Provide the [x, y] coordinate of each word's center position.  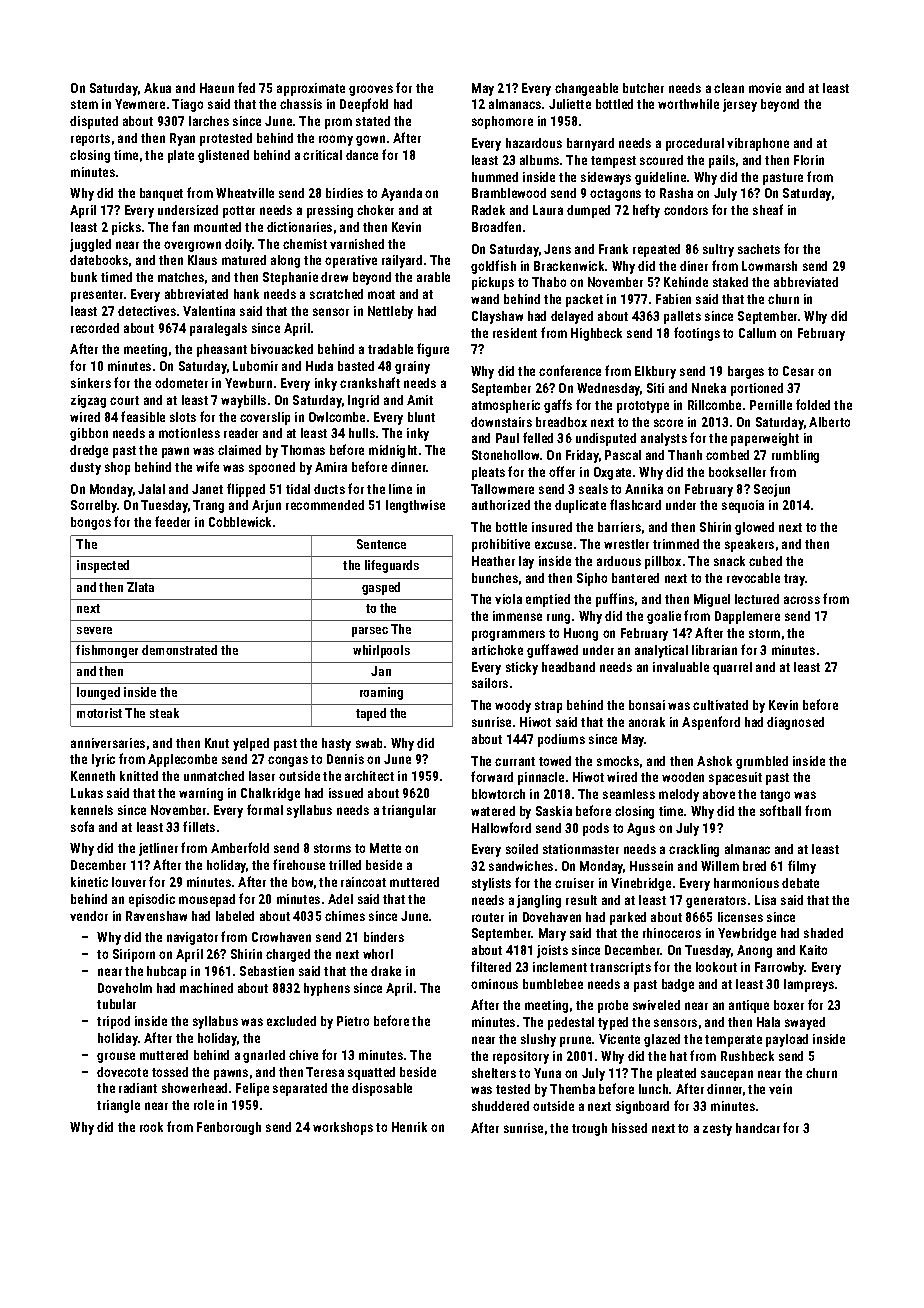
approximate [311, 89]
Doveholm [125, 988]
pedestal [571, 1023]
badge [678, 985]
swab [369, 743]
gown [370, 140]
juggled [90, 245]
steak [164, 713]
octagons [615, 195]
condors [686, 210]
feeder [172, 521]
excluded [291, 1021]
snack [729, 561]
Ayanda [401, 194]
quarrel [732, 668]
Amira [331, 467]
